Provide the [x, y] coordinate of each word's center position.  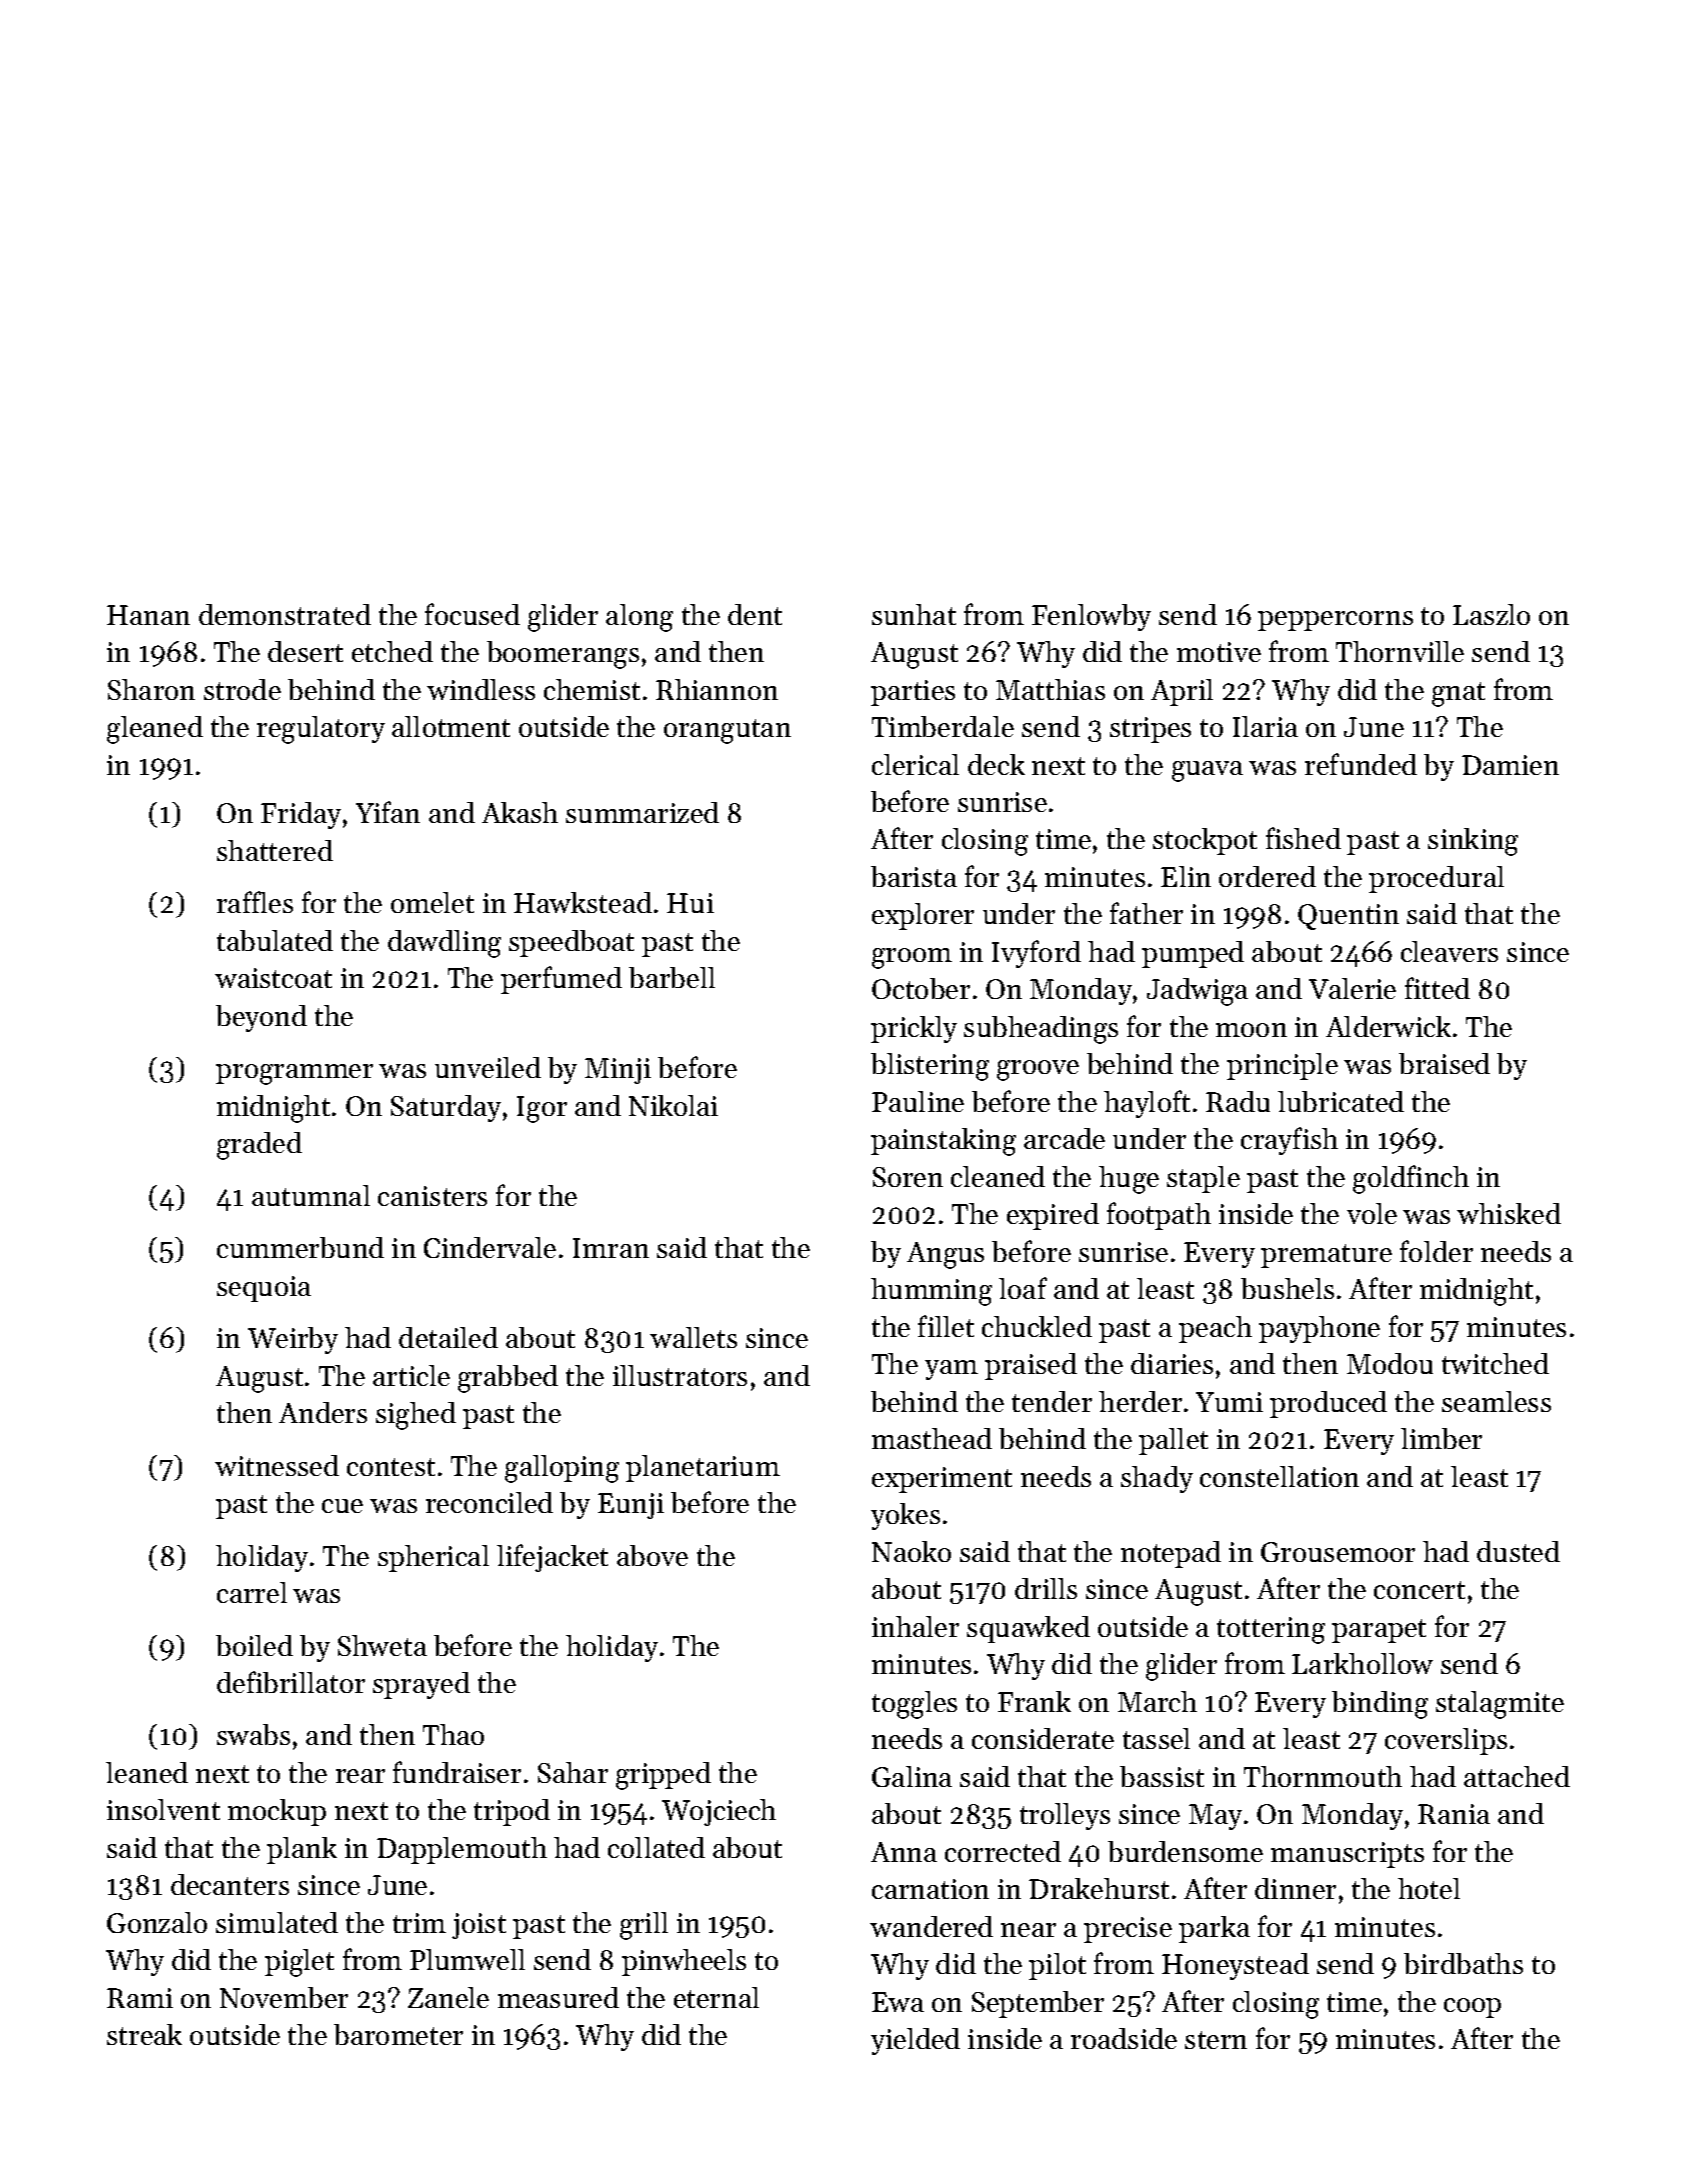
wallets [693, 1337]
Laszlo [1491, 614]
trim [419, 1923]
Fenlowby [1091, 617]
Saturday [446, 1108]
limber [1441, 1438]
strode [242, 689]
